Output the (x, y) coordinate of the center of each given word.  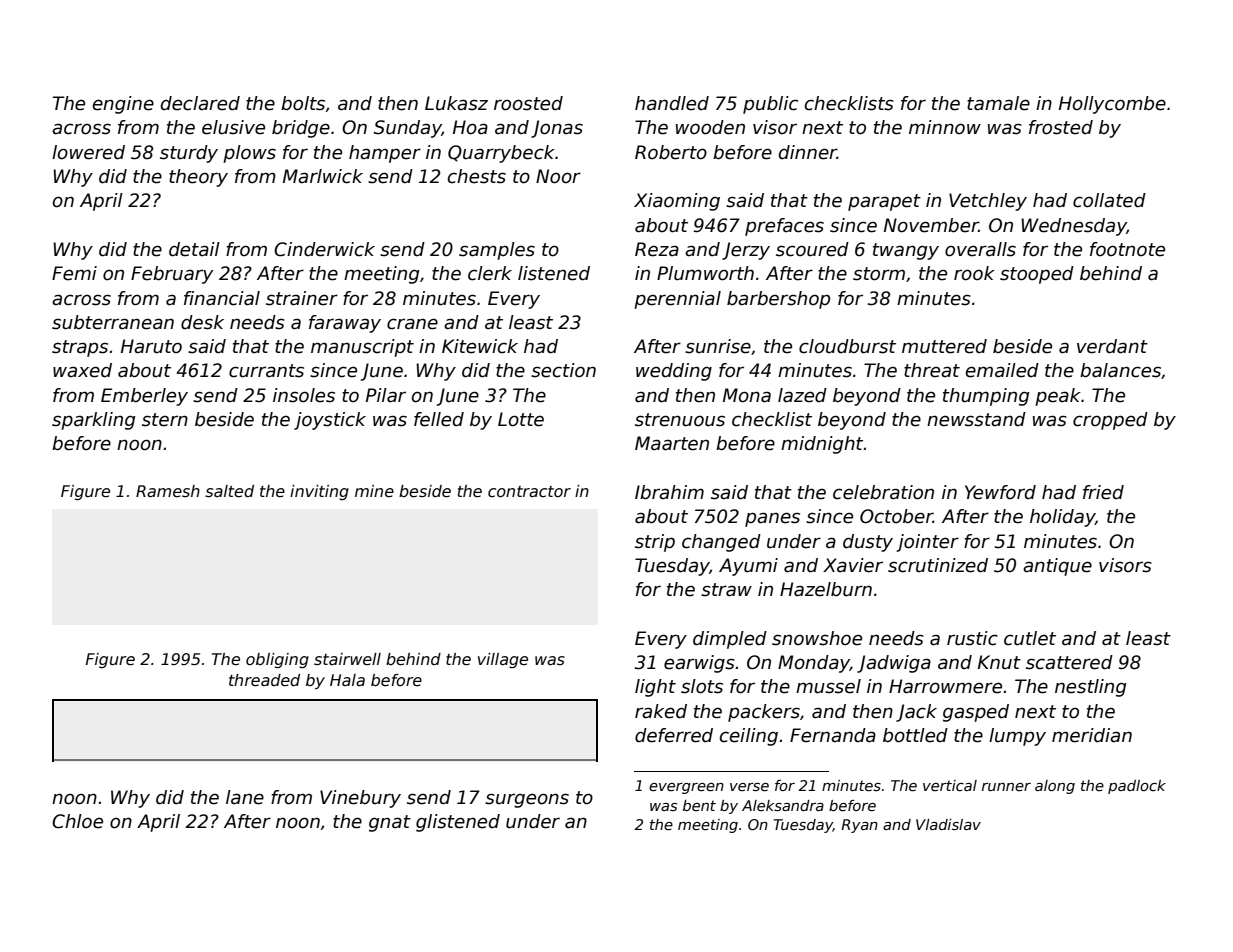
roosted (528, 103)
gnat (390, 823)
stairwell (347, 659)
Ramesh (168, 491)
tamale (998, 103)
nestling (1090, 688)
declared (200, 103)
